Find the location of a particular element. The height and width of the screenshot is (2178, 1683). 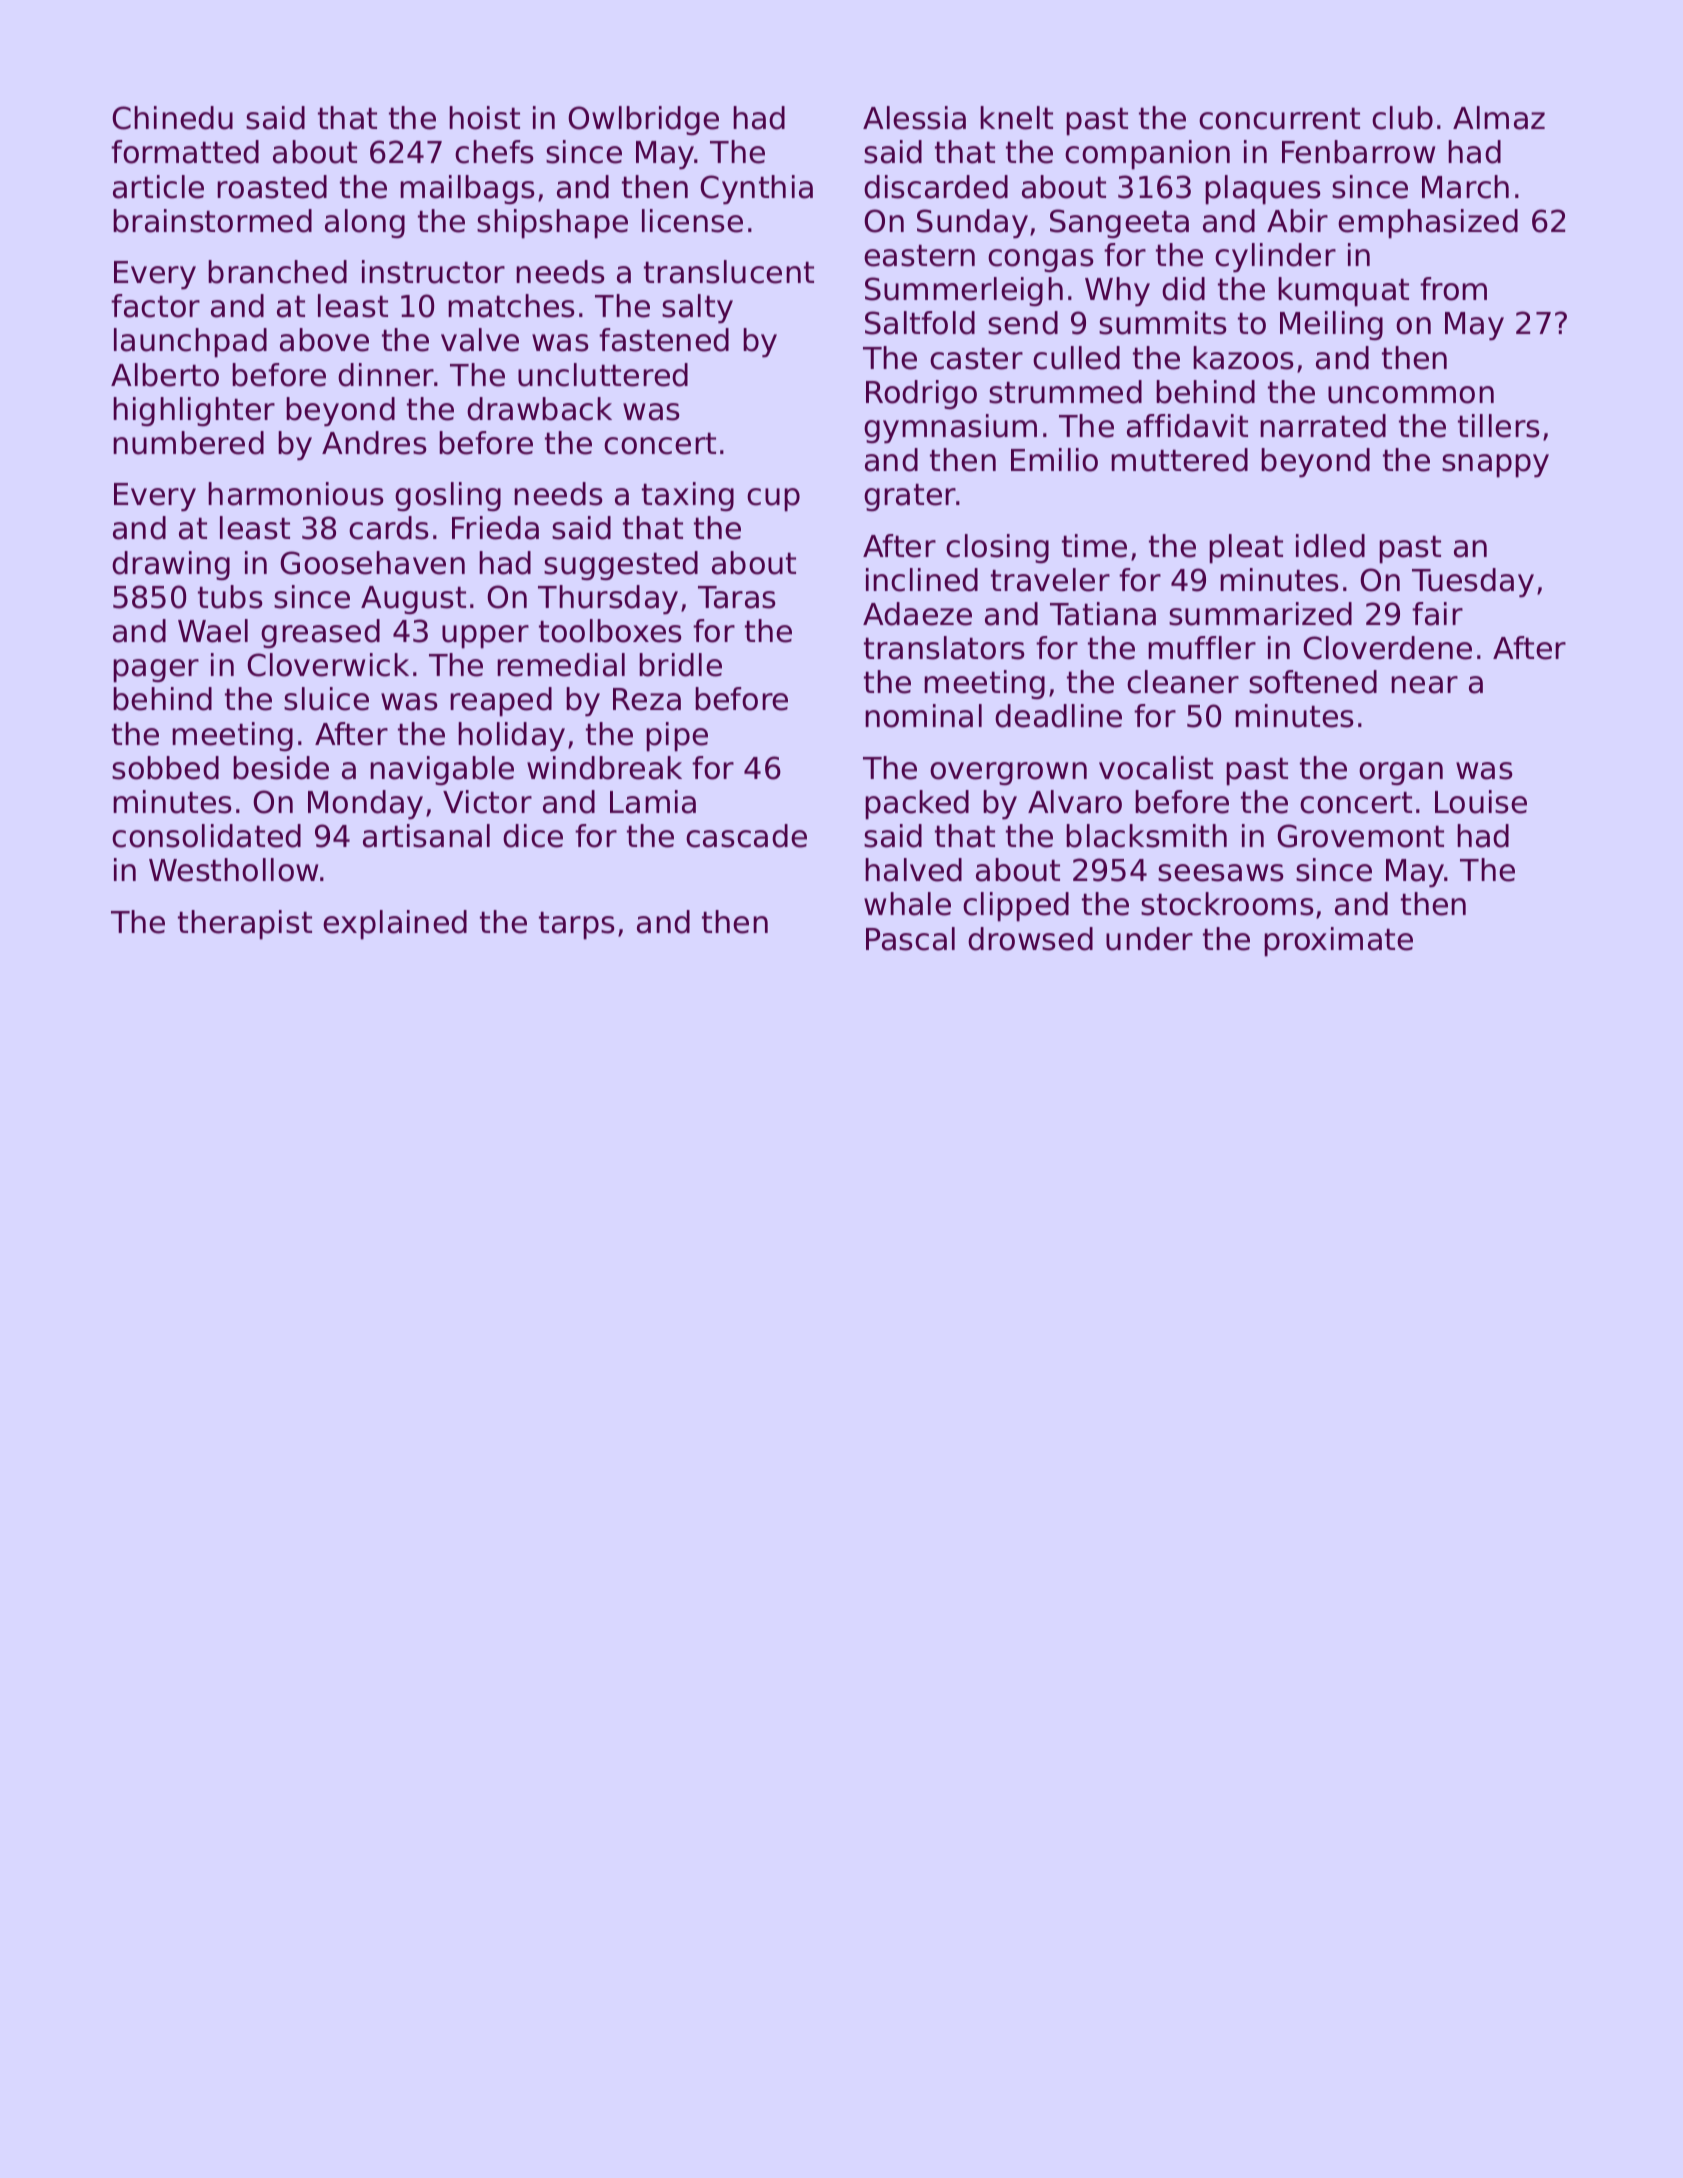

Goosehaven is located at coordinates (372, 563).
